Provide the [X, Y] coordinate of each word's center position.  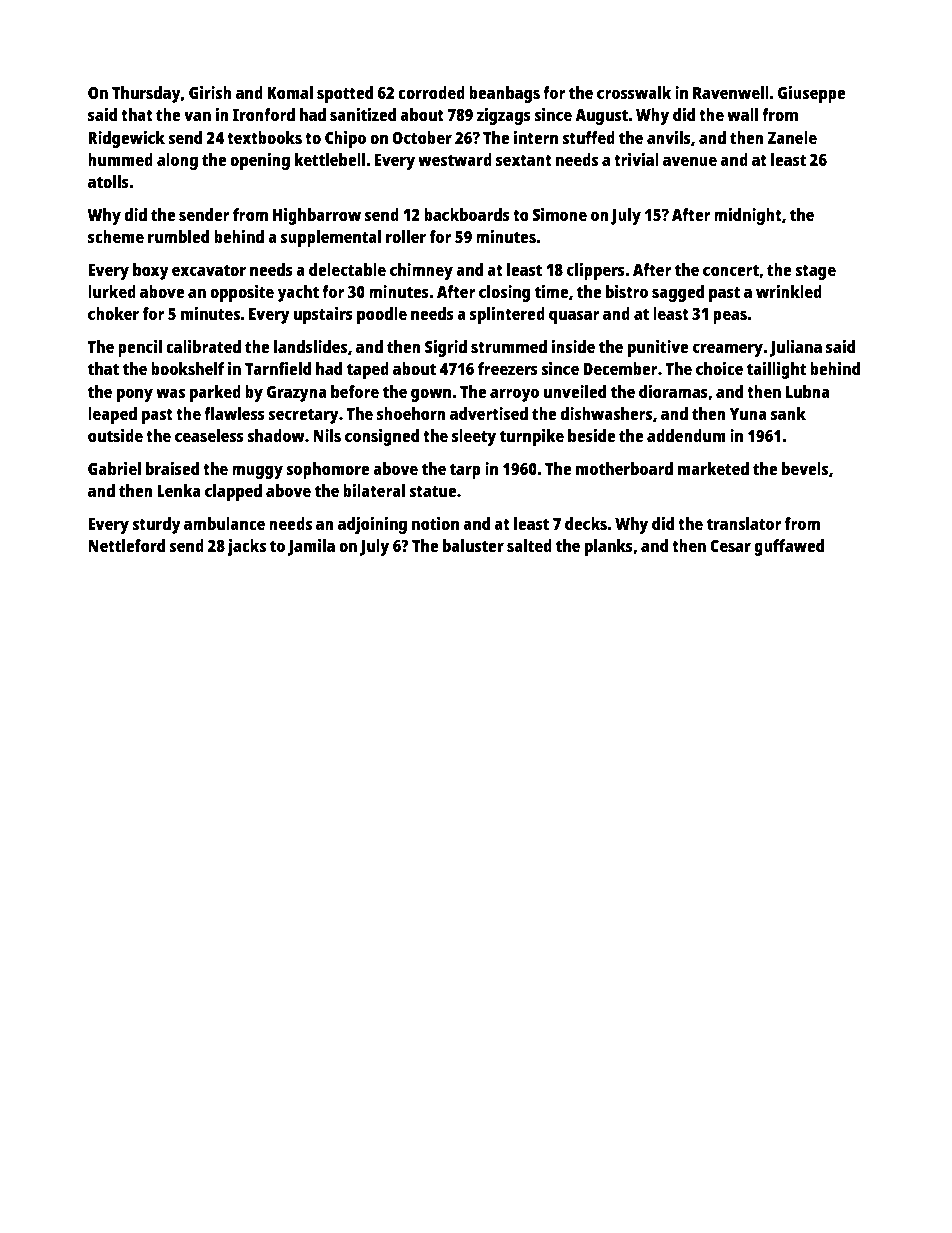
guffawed [789, 547]
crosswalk [634, 92]
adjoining [372, 525]
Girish [210, 92]
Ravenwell [731, 92]
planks [609, 547]
